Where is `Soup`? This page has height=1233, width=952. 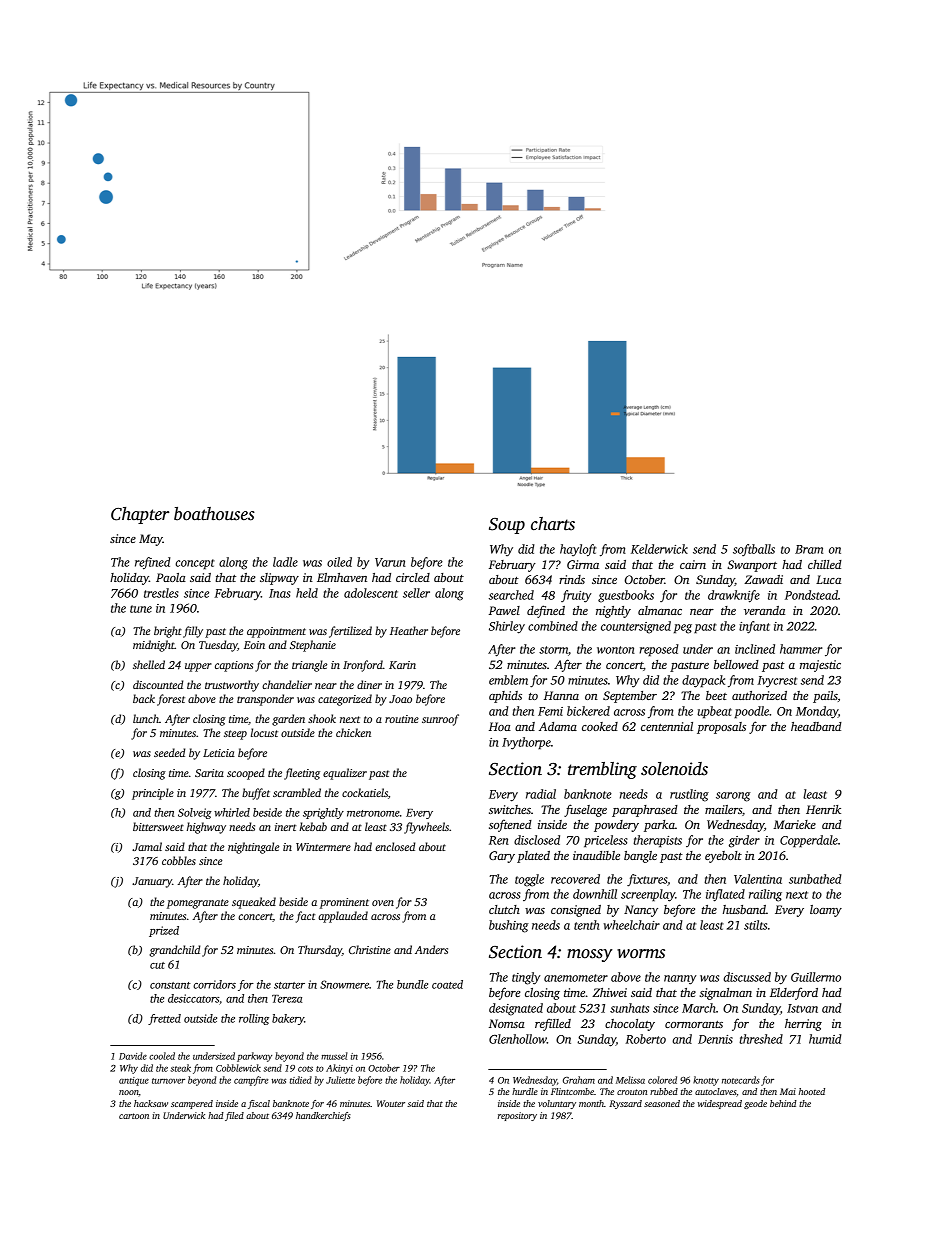
Soup is located at coordinates (507, 526).
